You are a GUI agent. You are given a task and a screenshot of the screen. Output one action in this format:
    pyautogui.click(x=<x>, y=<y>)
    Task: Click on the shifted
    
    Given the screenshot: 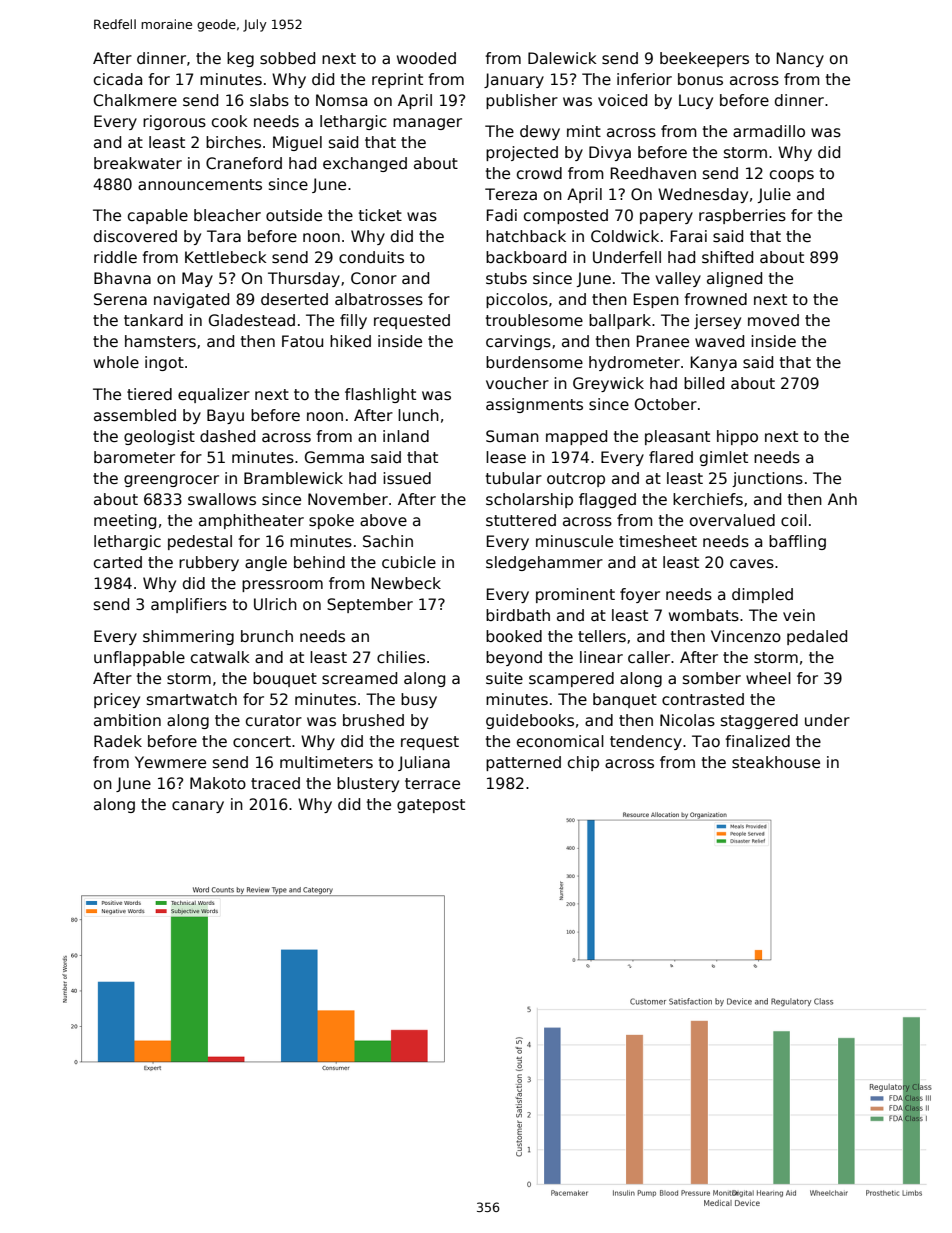 What is the action you would take?
    pyautogui.click(x=727, y=257)
